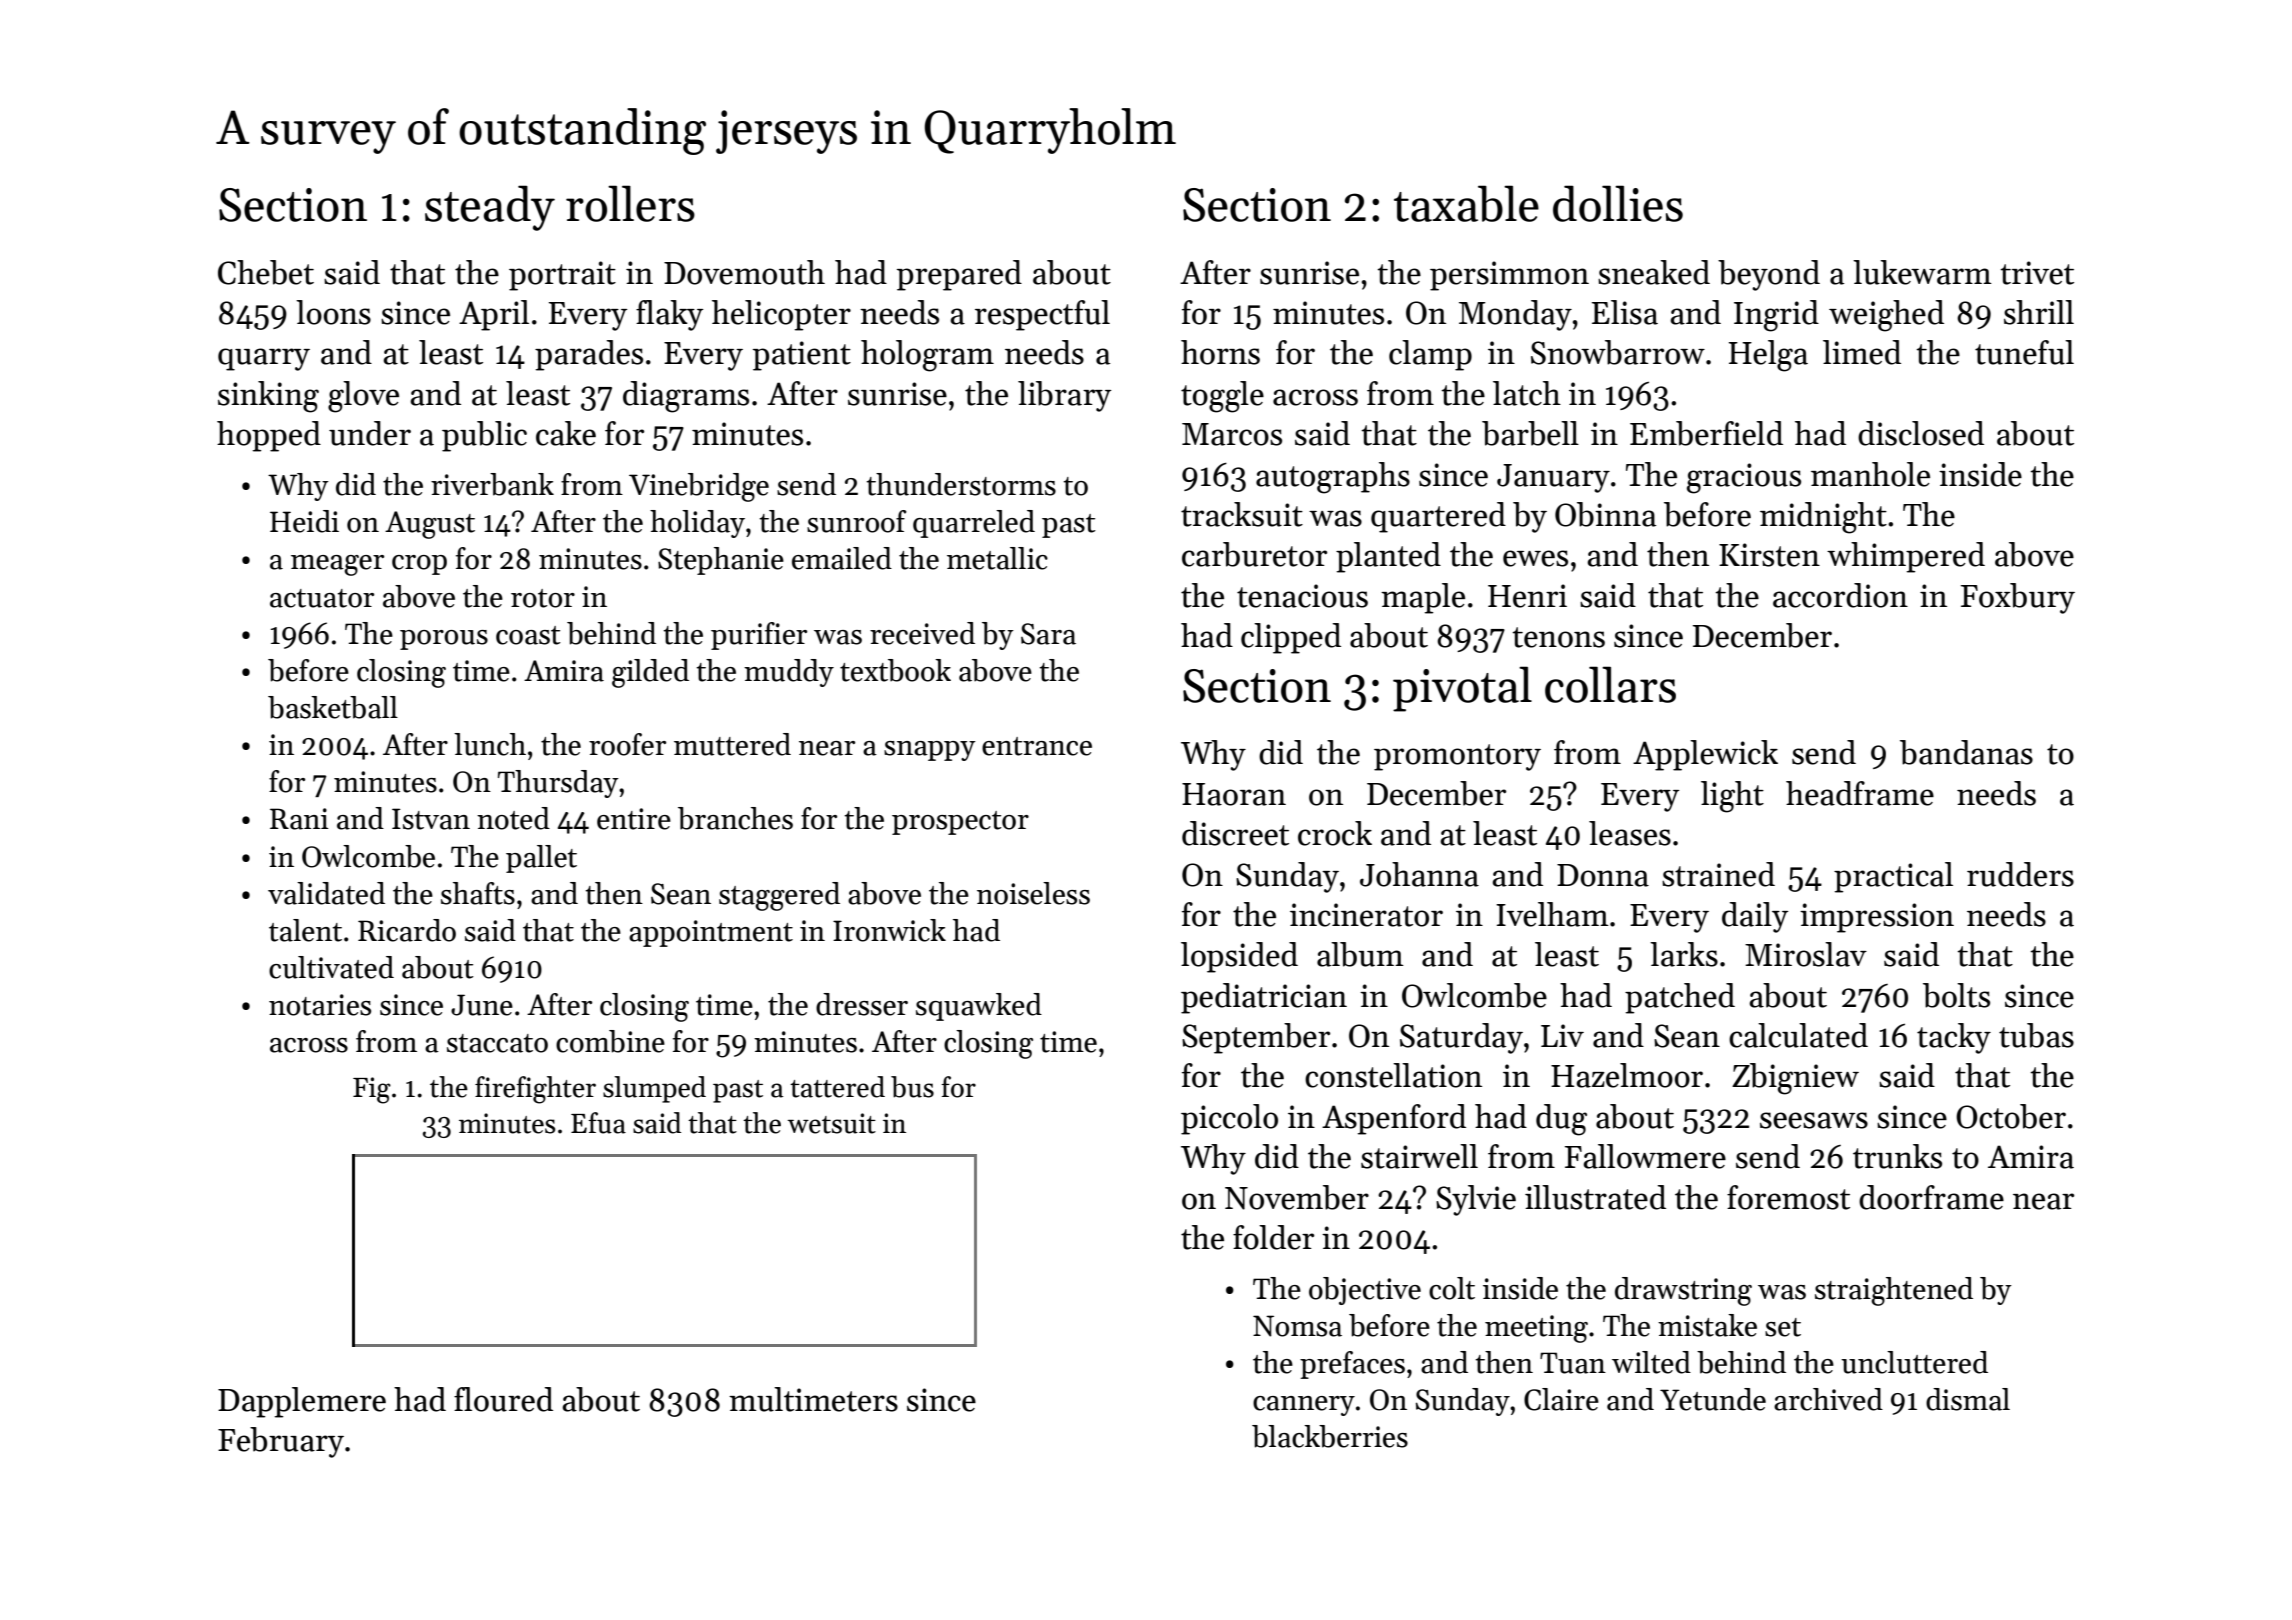 This screenshot has height=1620, width=2292. I want to click on disclosed, so click(1921, 433).
